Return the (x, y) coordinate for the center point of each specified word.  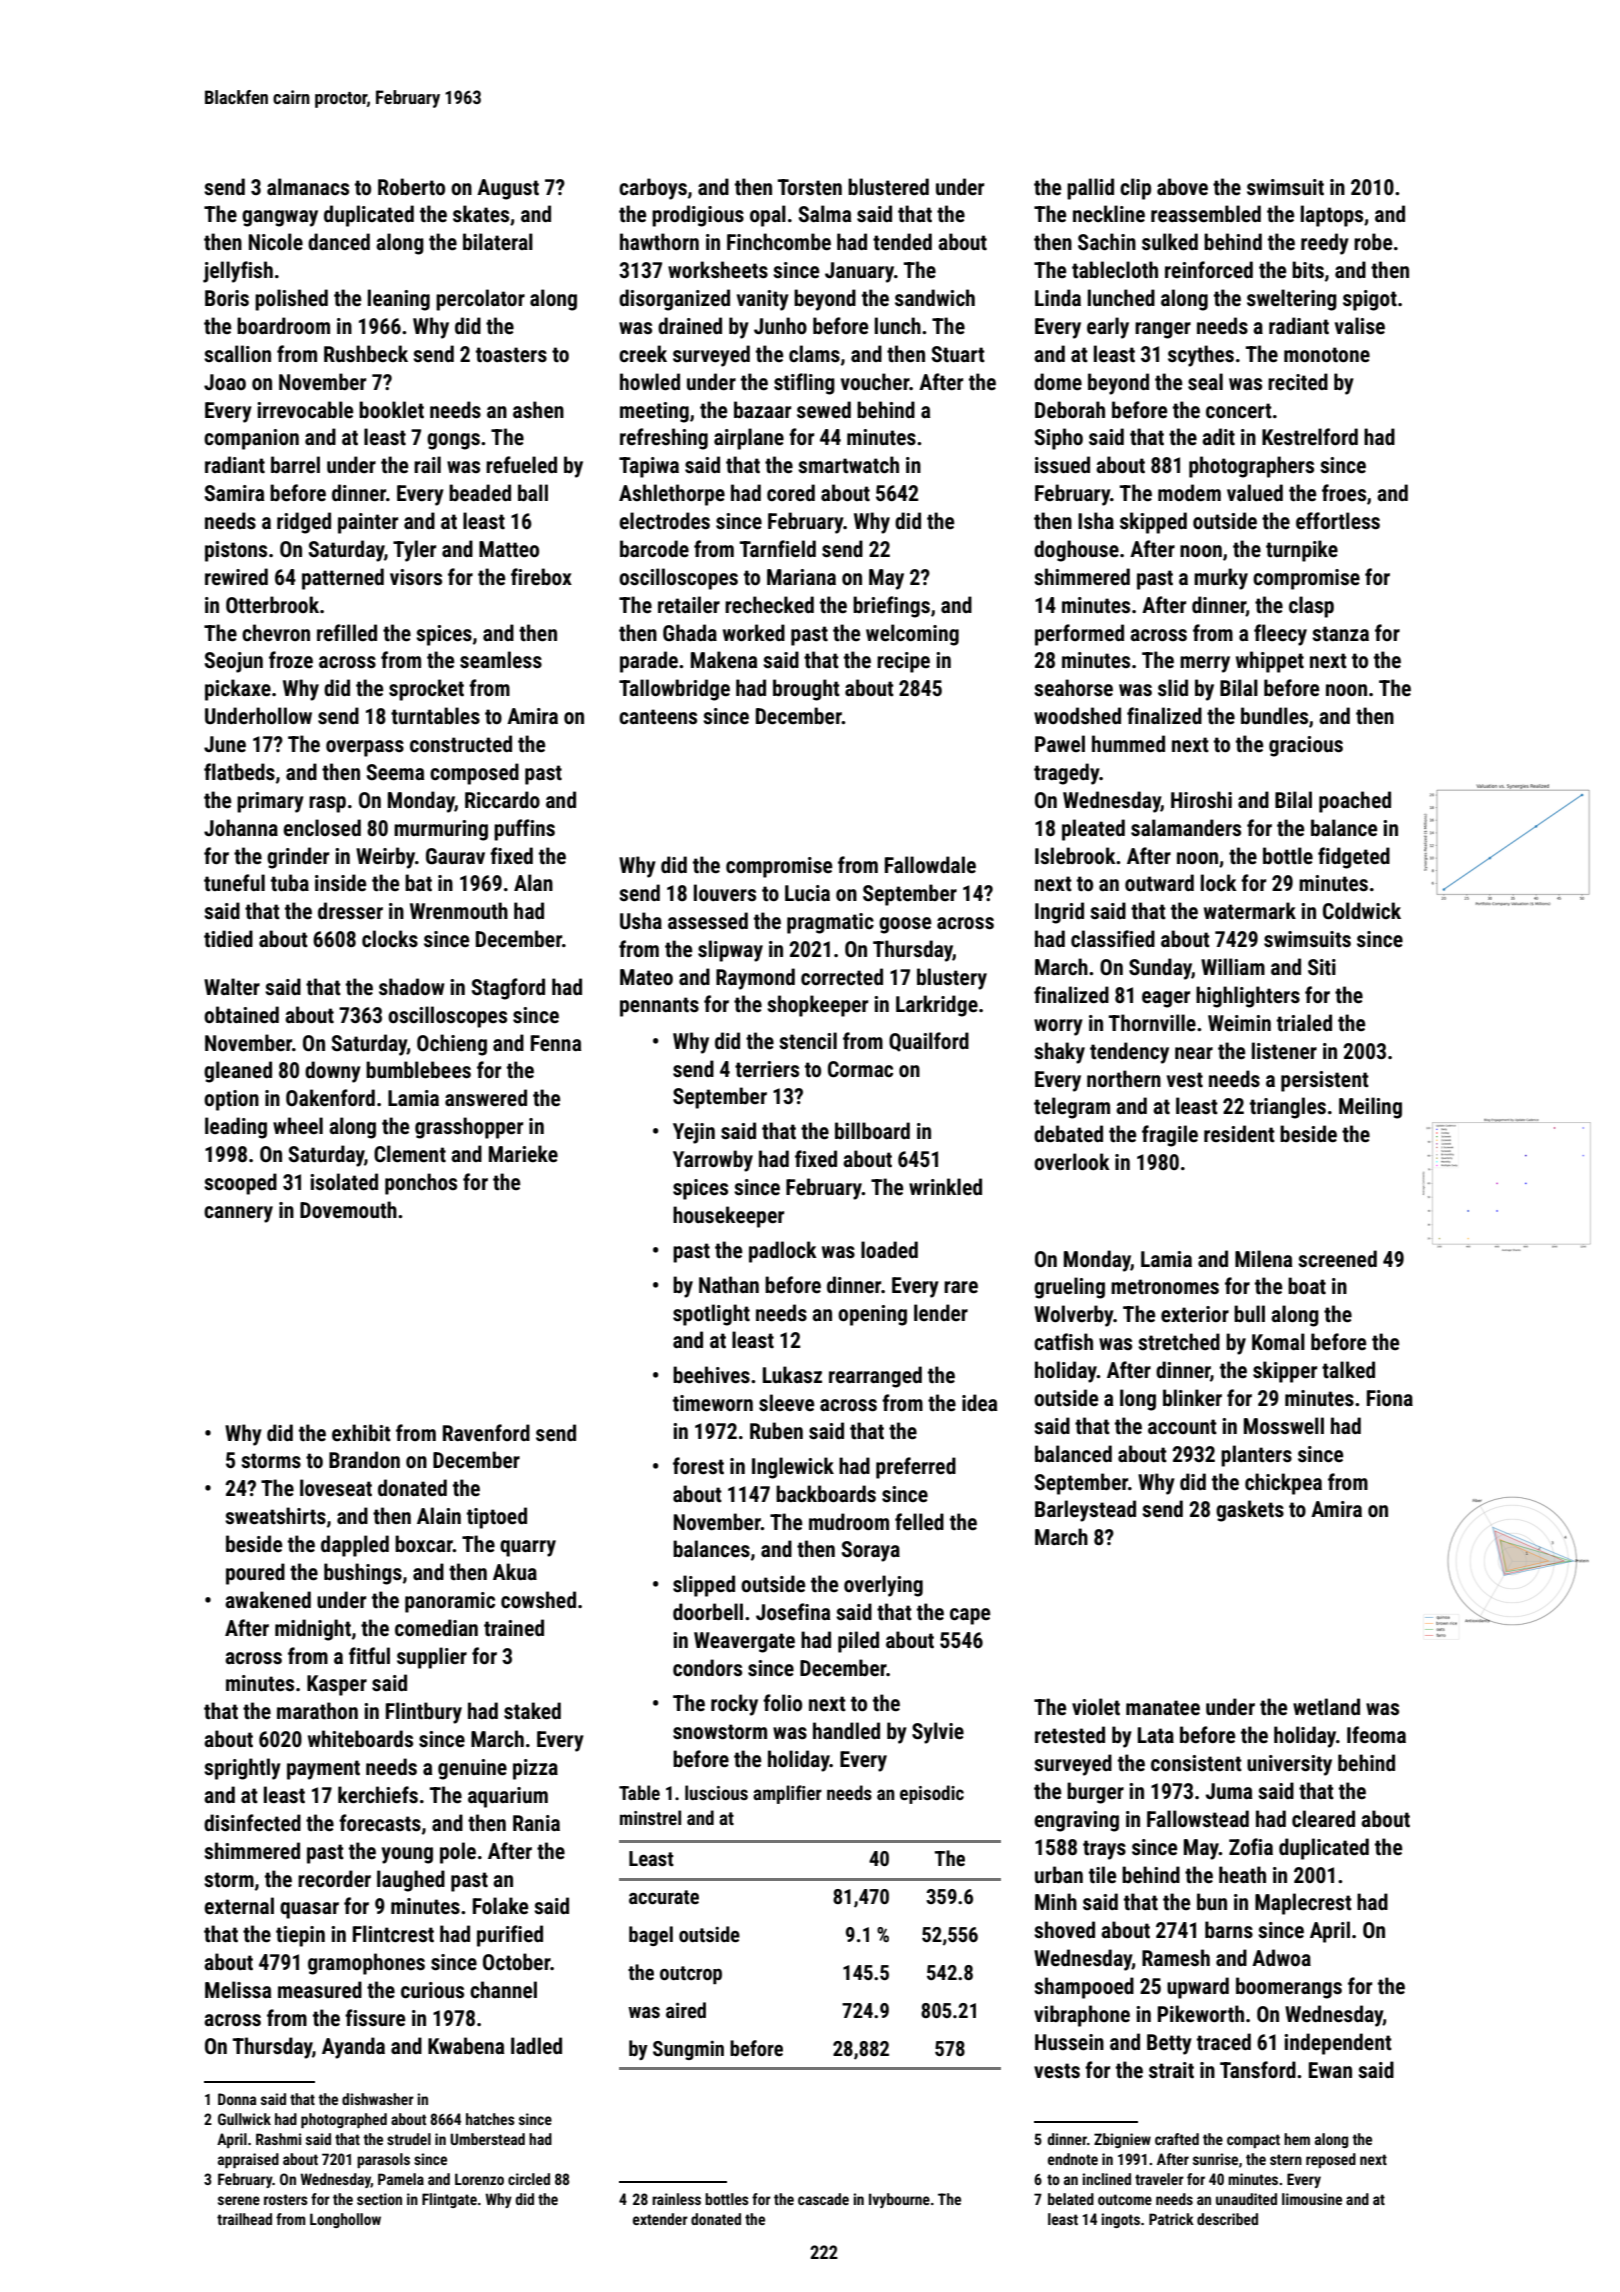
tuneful (234, 883)
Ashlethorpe (672, 495)
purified (510, 1936)
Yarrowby (713, 1161)
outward (1159, 882)
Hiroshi (1201, 800)
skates (481, 214)
